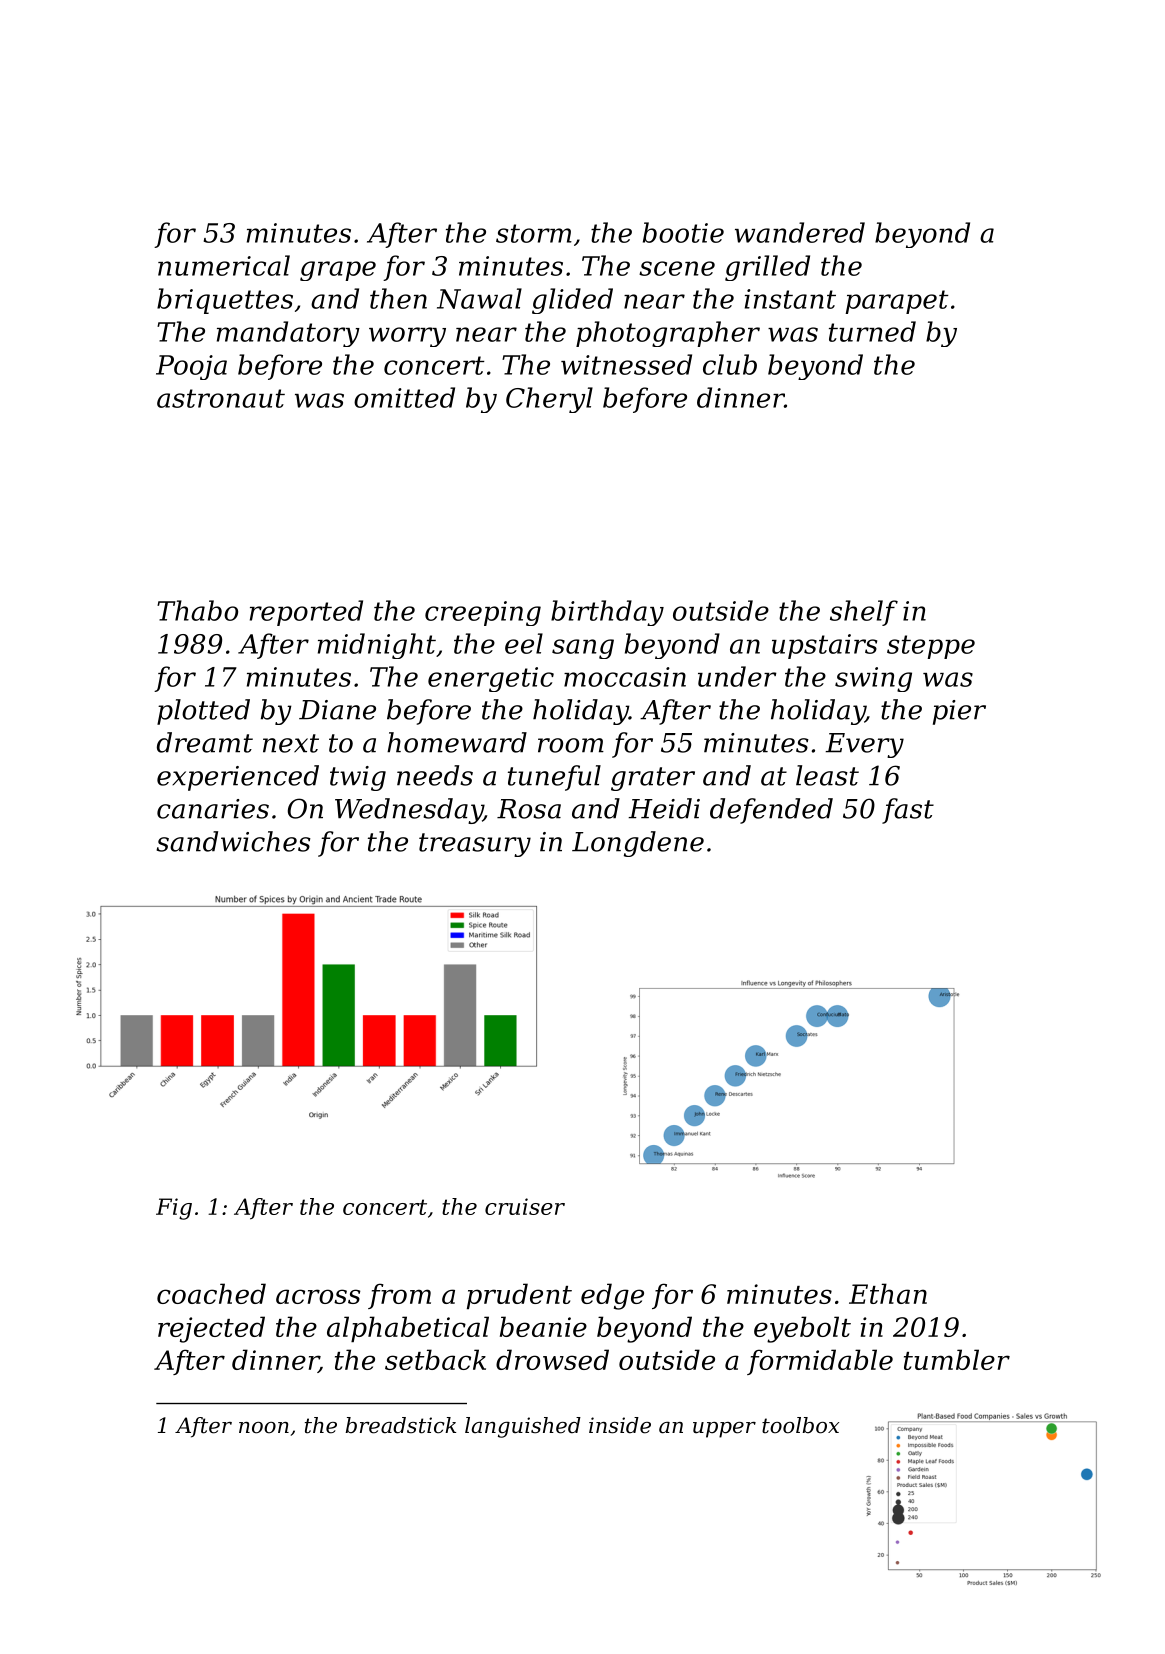  Describe the element at coordinates (483, 613) in the screenshot. I see `creeping` at that location.
